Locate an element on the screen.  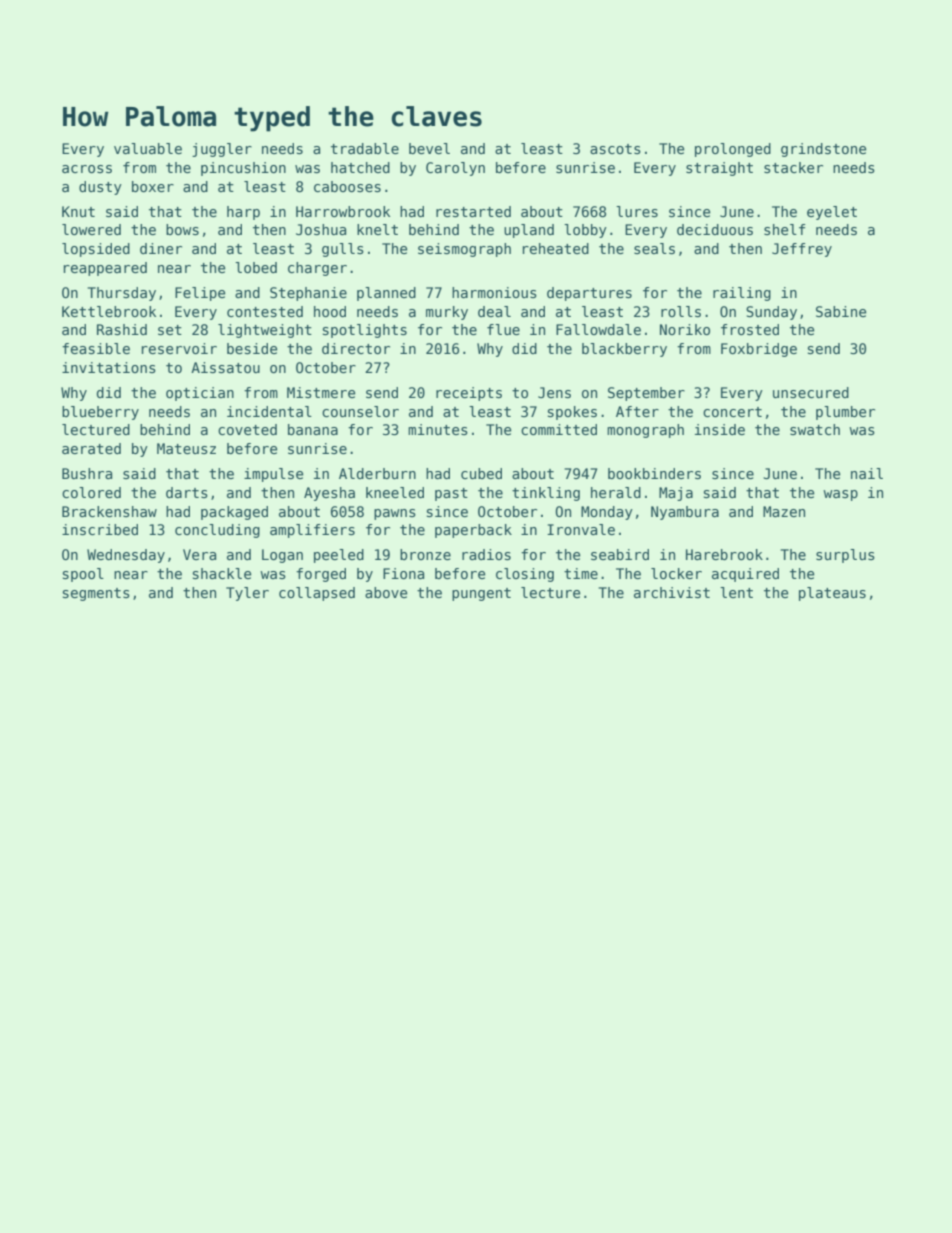
juggler is located at coordinates (222, 150).
